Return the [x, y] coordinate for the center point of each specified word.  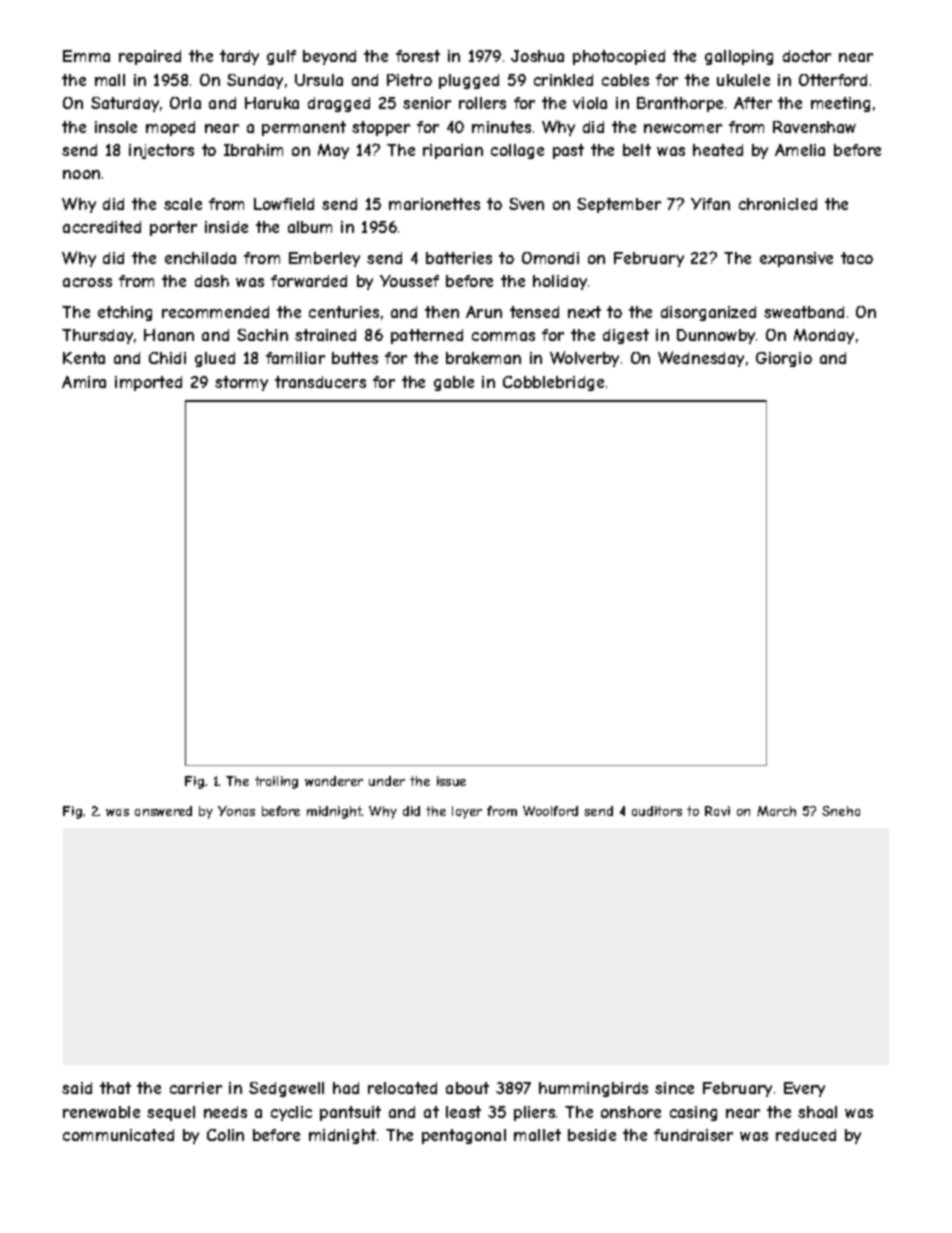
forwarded [309, 281]
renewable [101, 1112]
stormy [241, 383]
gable [454, 383]
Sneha [841, 811]
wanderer [334, 781]
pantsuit [350, 1113]
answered [163, 811]
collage [517, 151]
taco [857, 258]
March [776, 811]
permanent [304, 128]
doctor [807, 56]
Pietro [409, 80]
